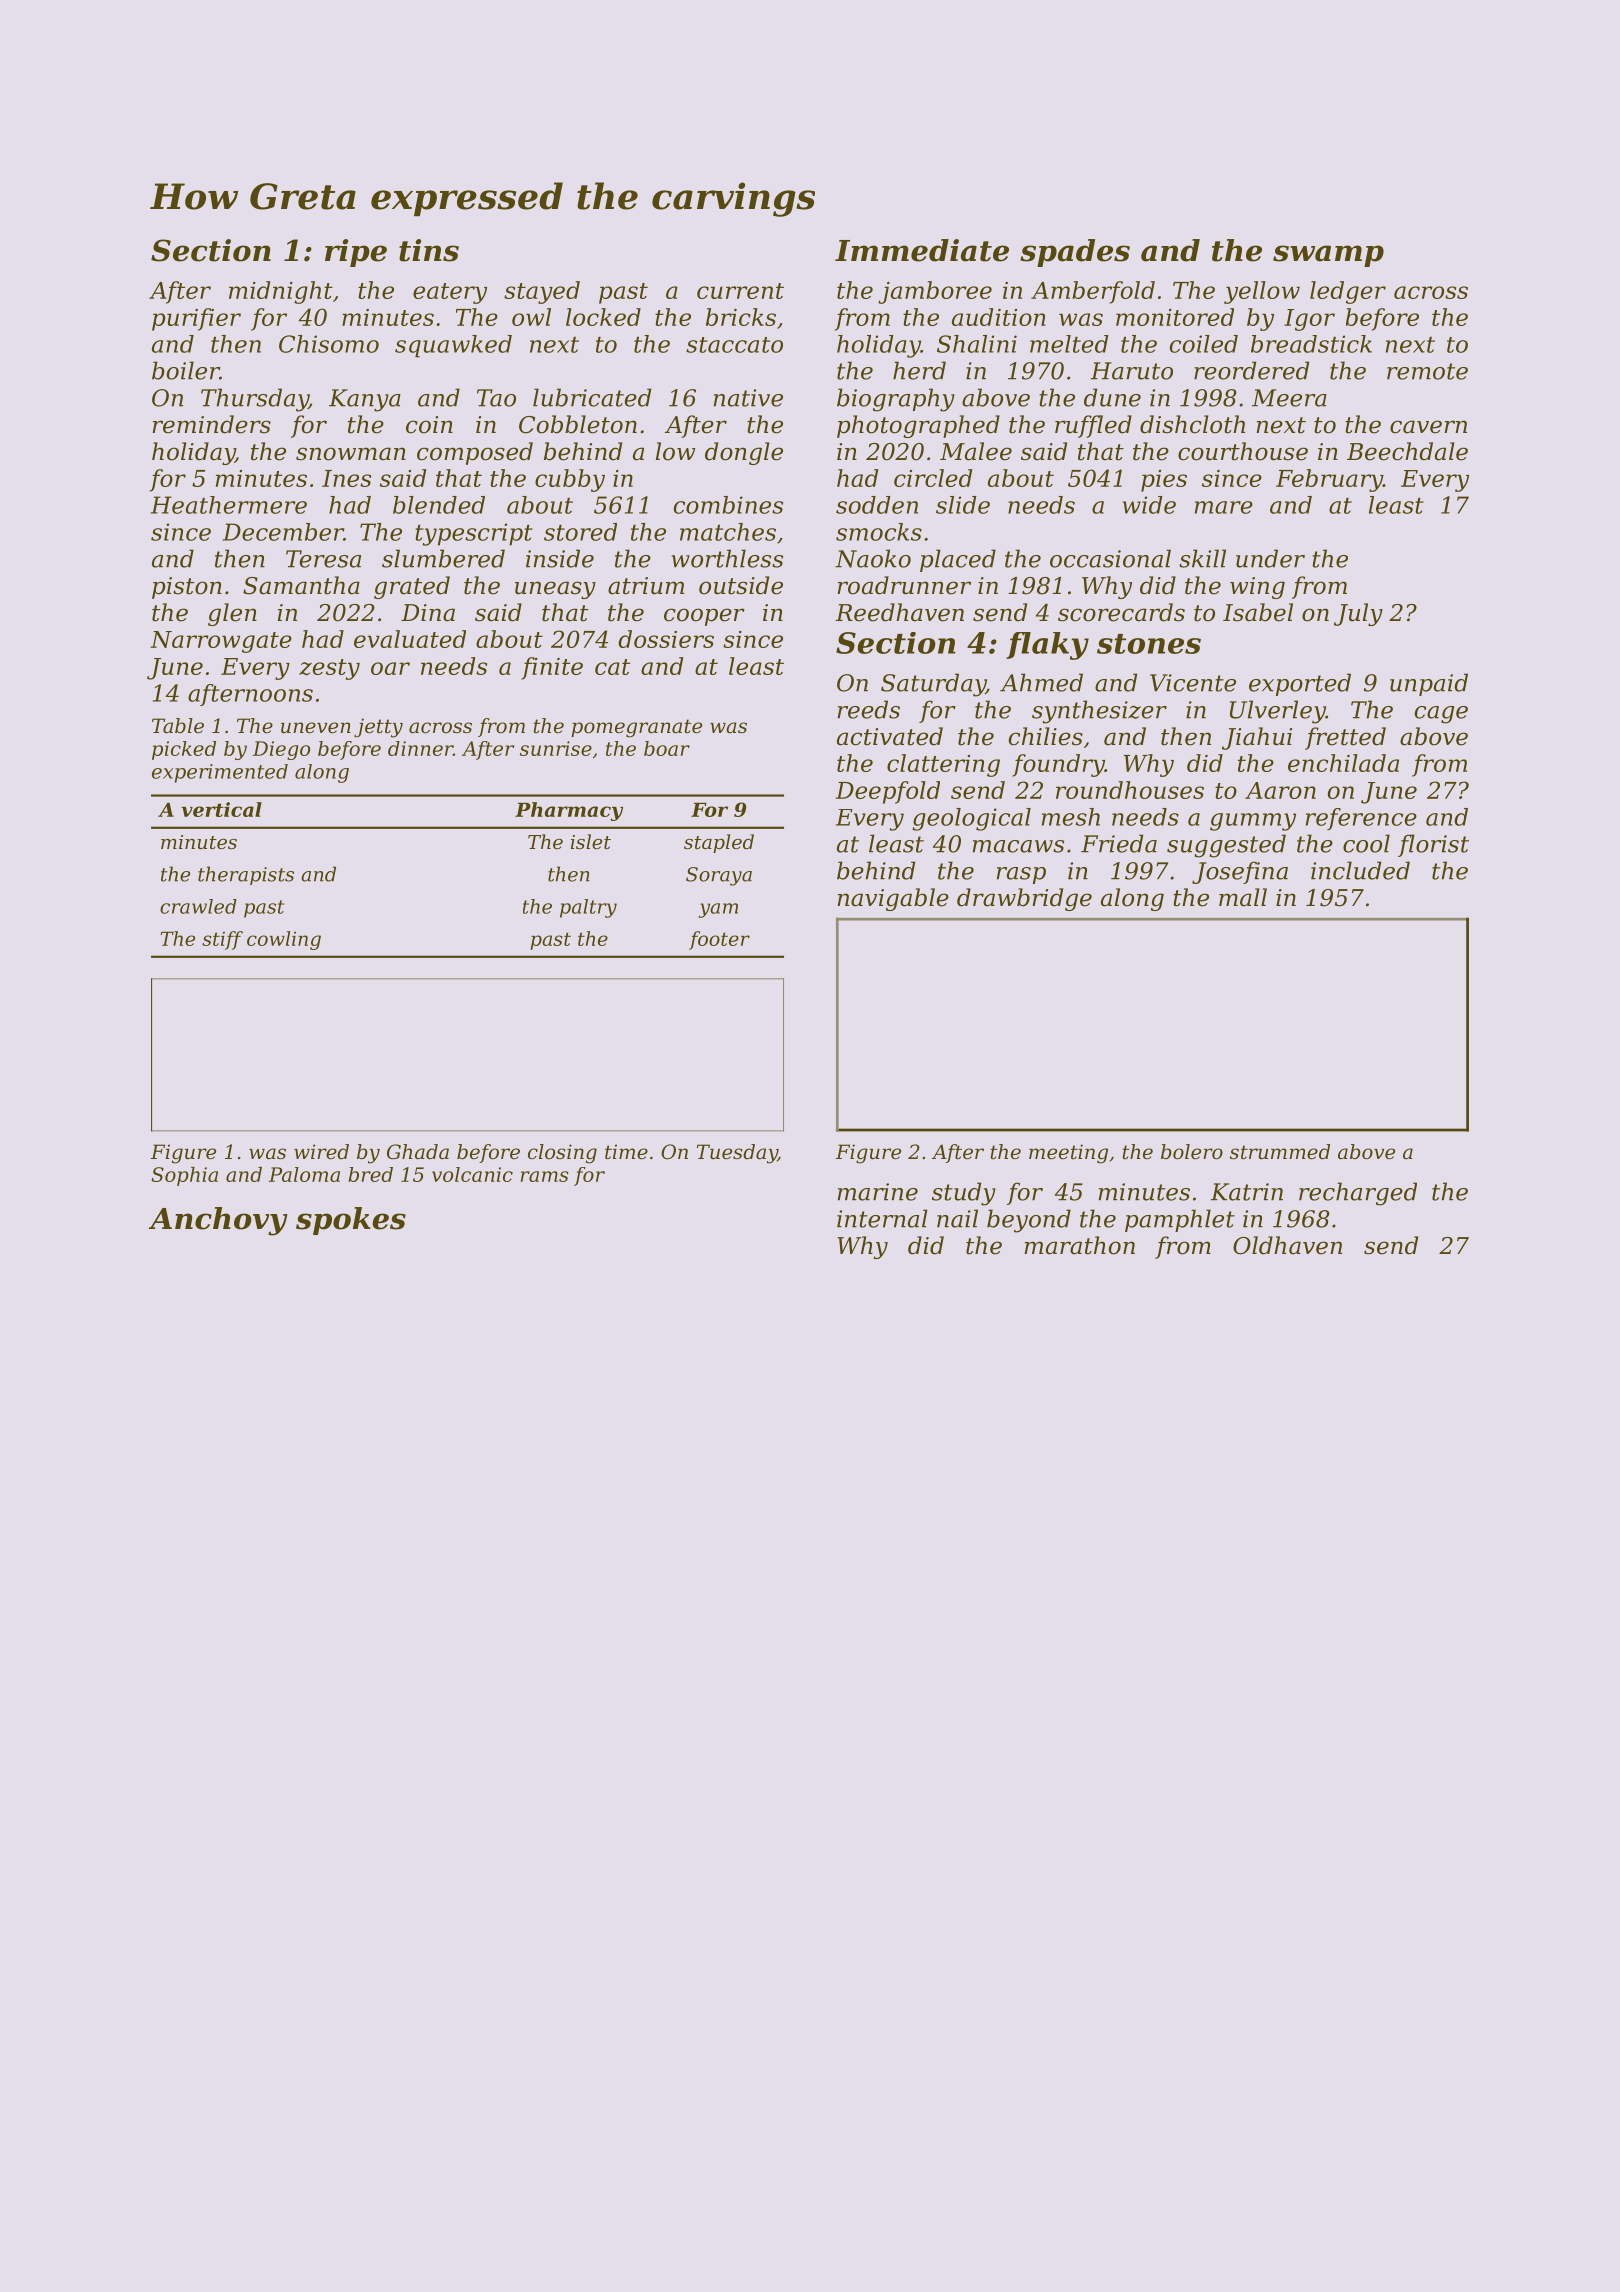 This image has height=2292, width=1620. I want to click on ripe, so click(356, 253).
